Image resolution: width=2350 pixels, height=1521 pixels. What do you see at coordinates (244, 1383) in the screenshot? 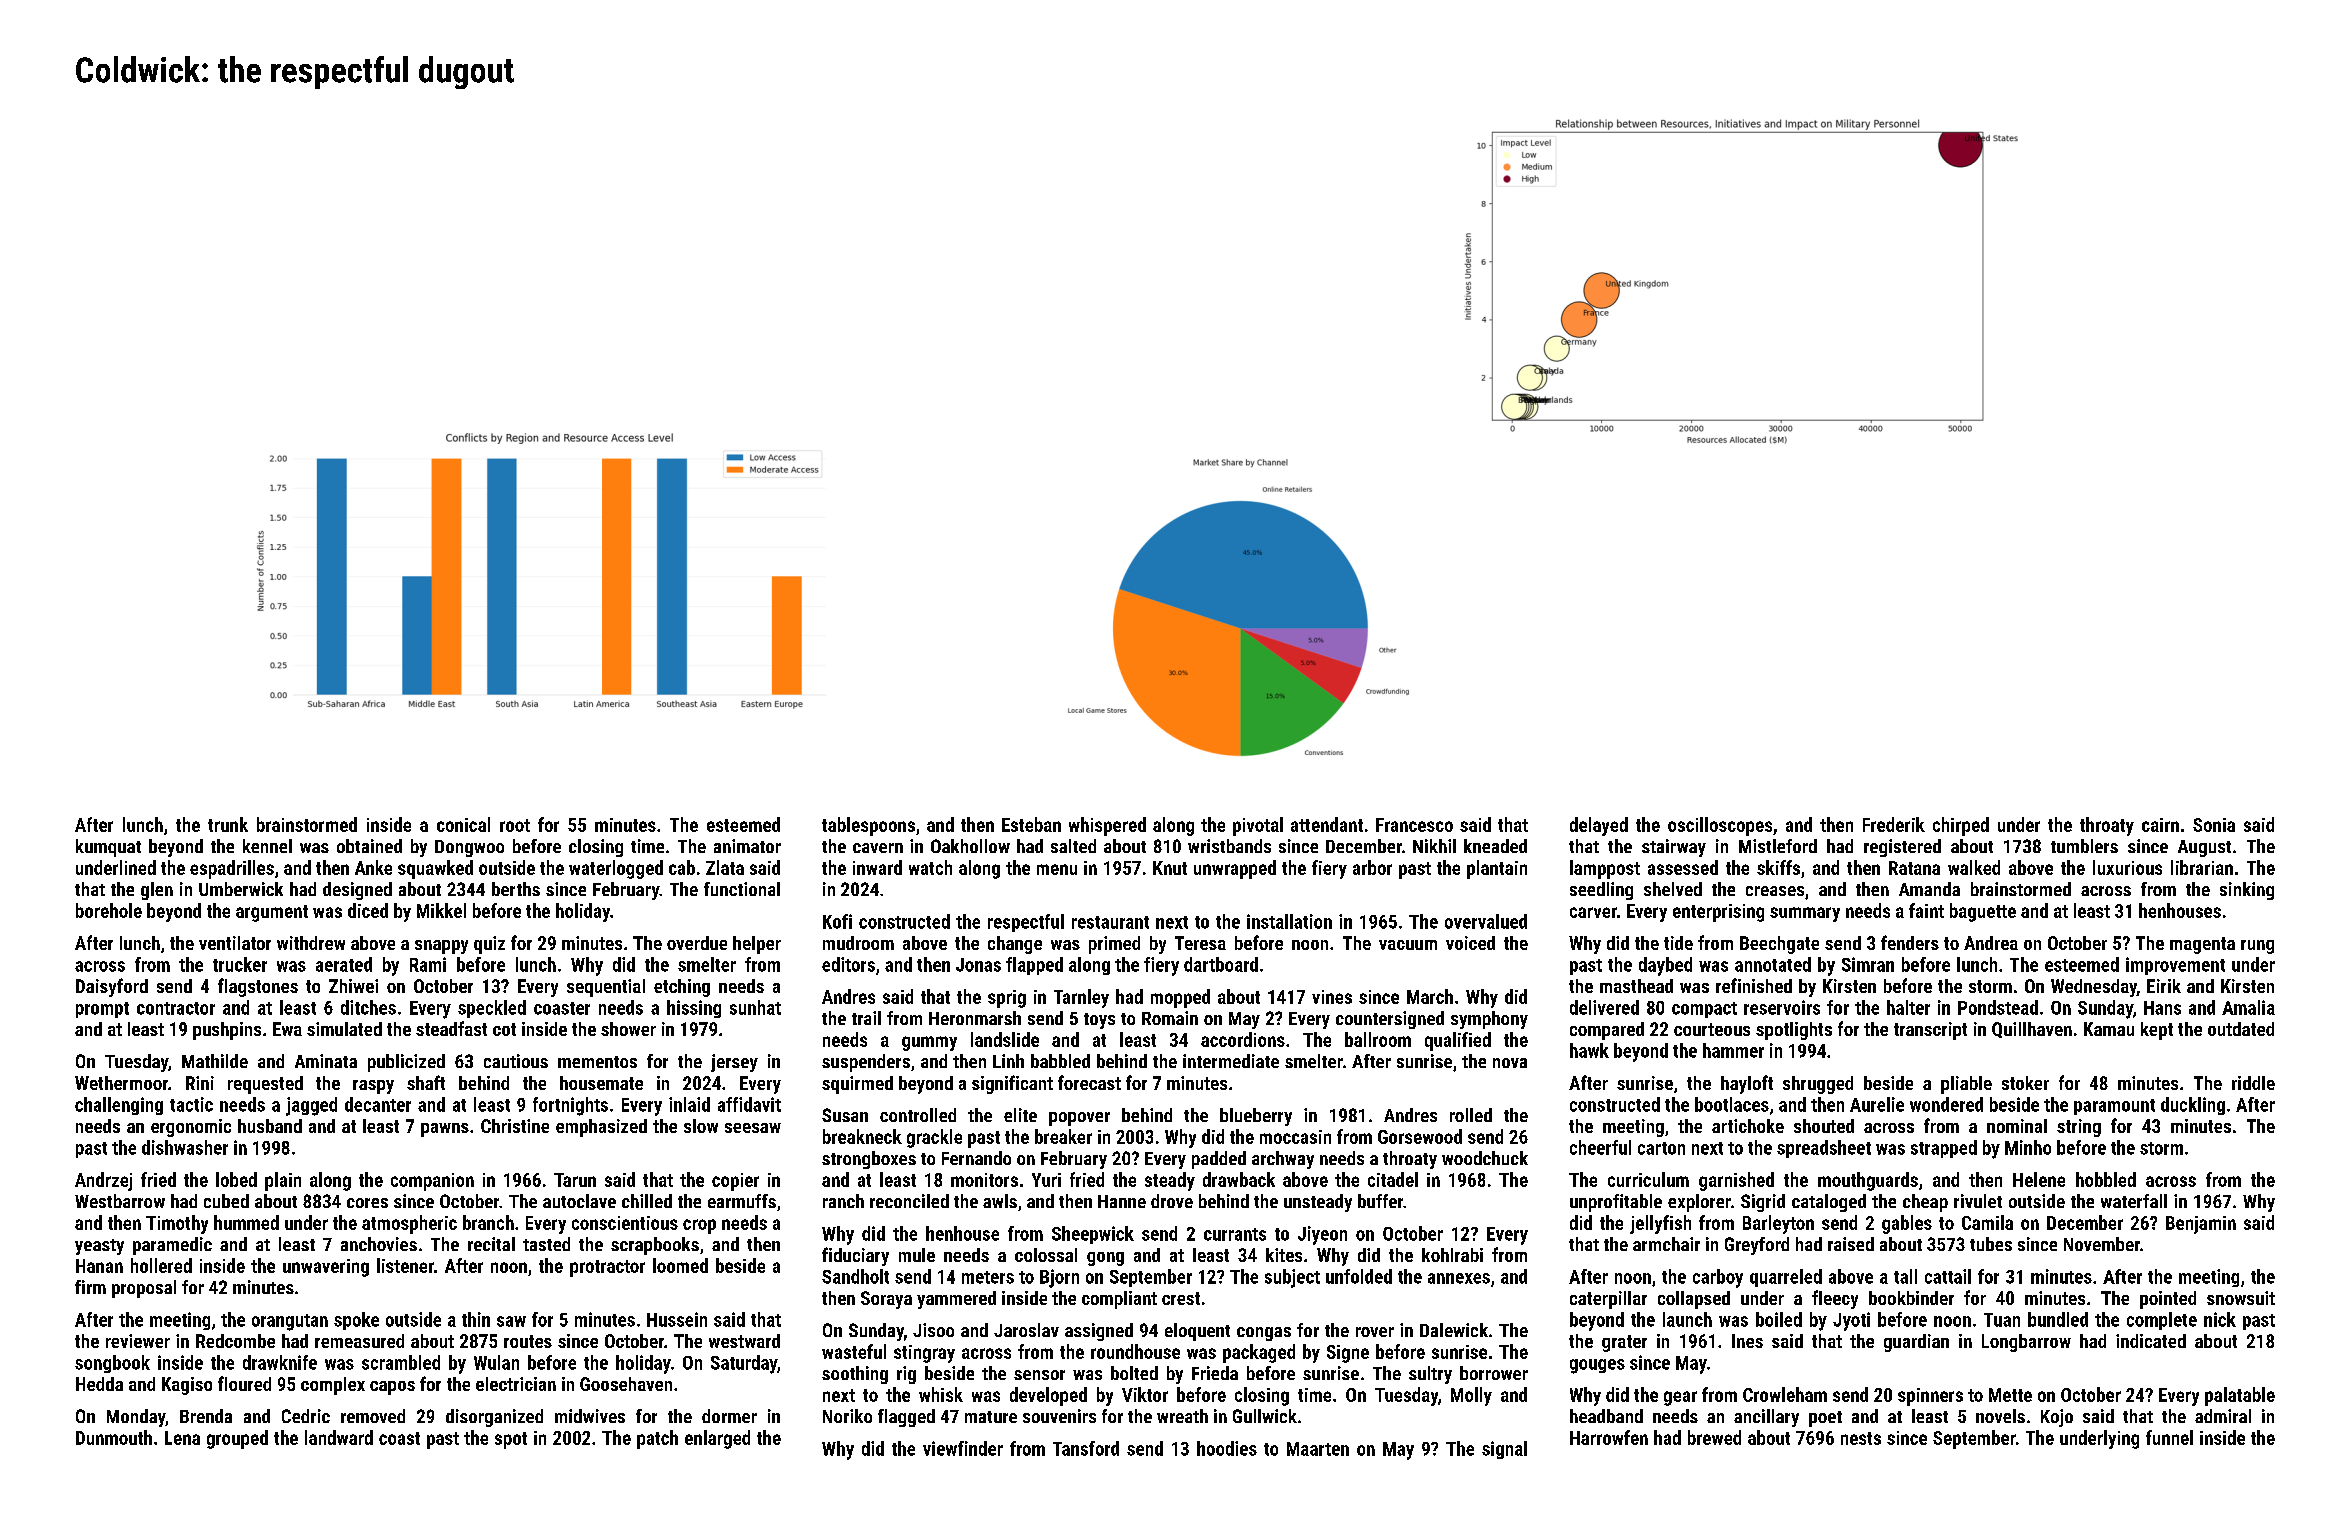
I see `floured` at bounding box center [244, 1383].
